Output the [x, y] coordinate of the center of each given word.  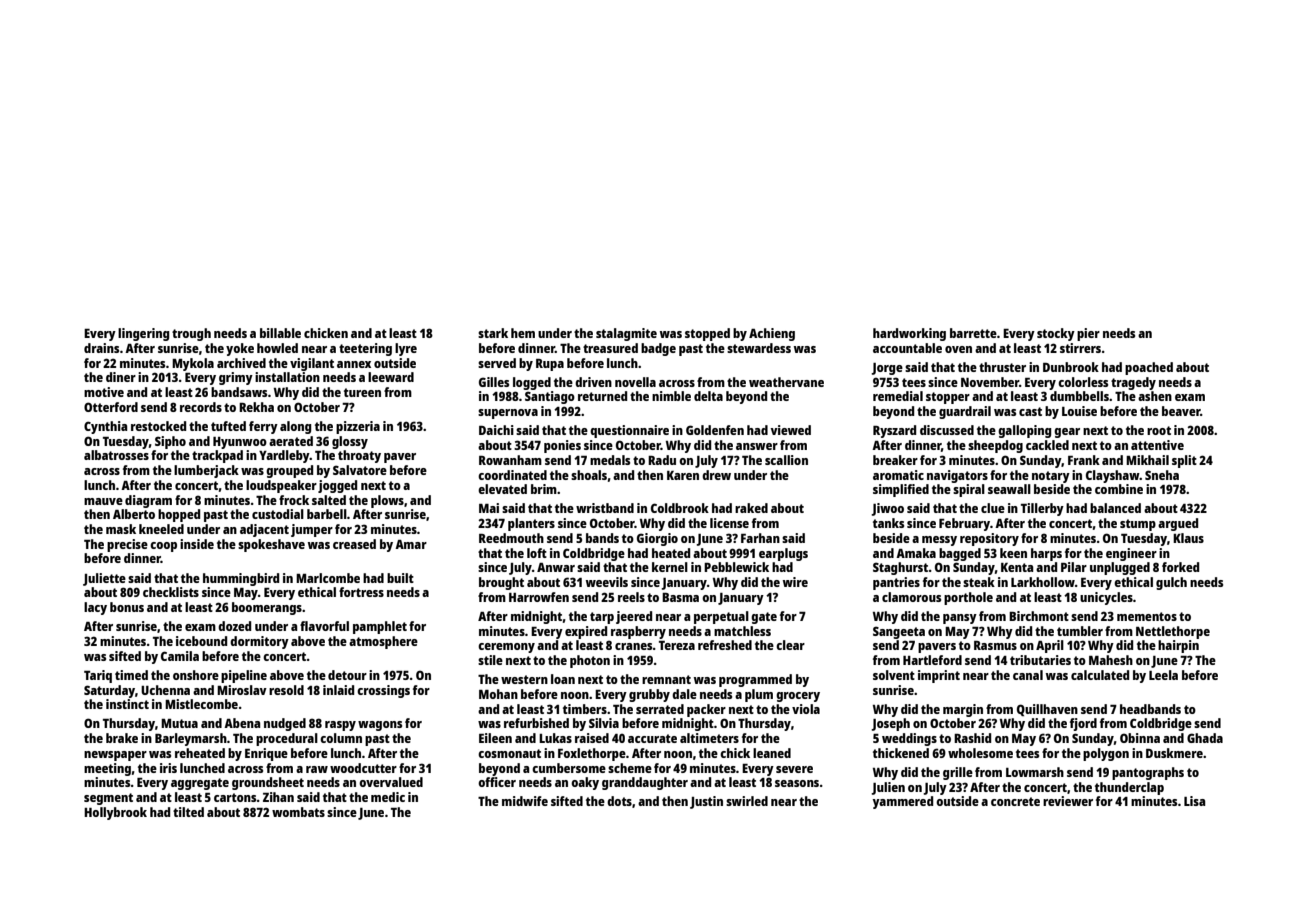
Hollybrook [115, 813]
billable [280, 333]
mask [121, 529]
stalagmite [626, 334]
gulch [1171, 583]
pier [1088, 334]
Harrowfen [539, 597]
